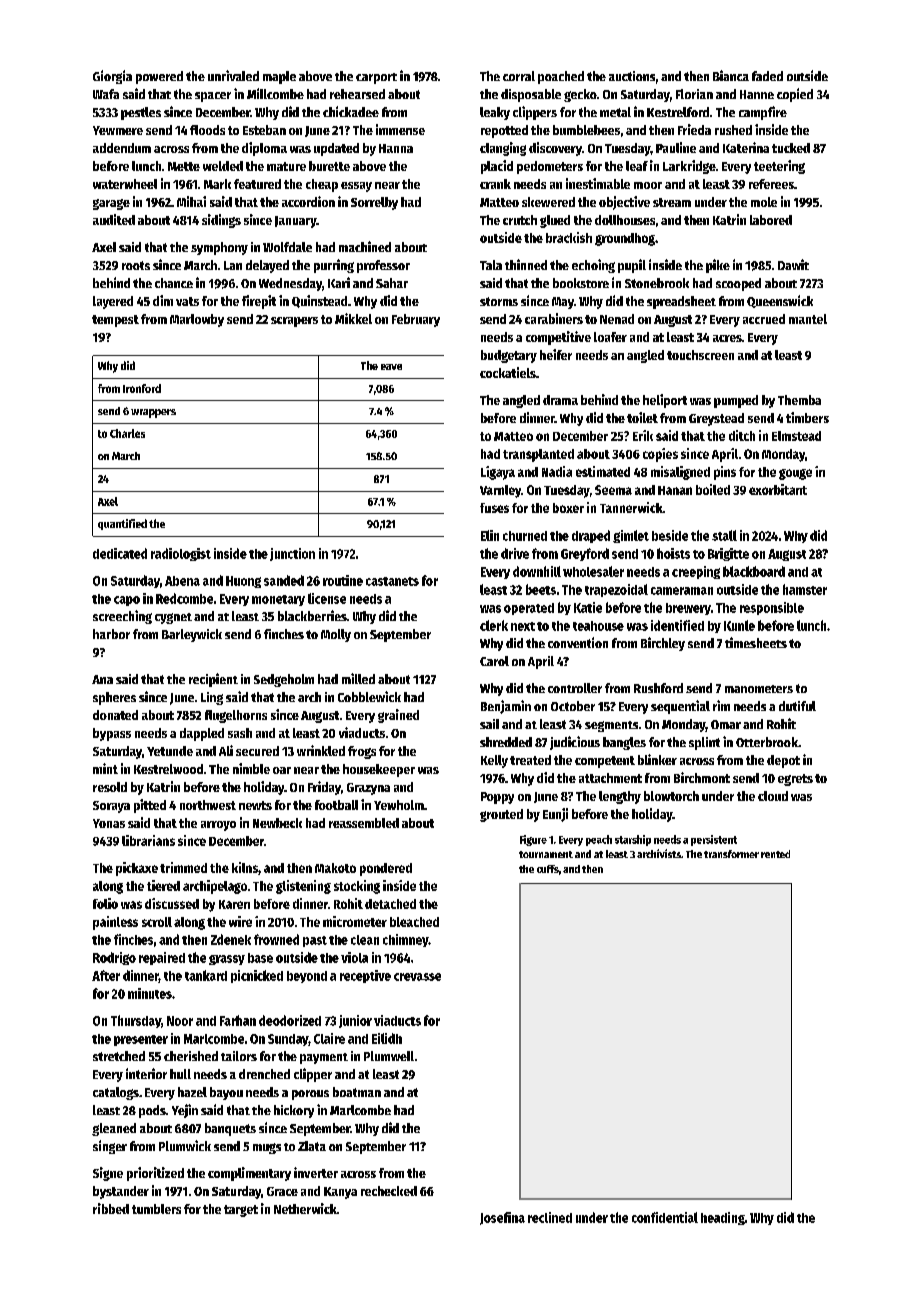 The width and height of the screenshot is (924, 1308). What do you see at coordinates (506, 742) in the screenshot?
I see `shredded` at bounding box center [506, 742].
